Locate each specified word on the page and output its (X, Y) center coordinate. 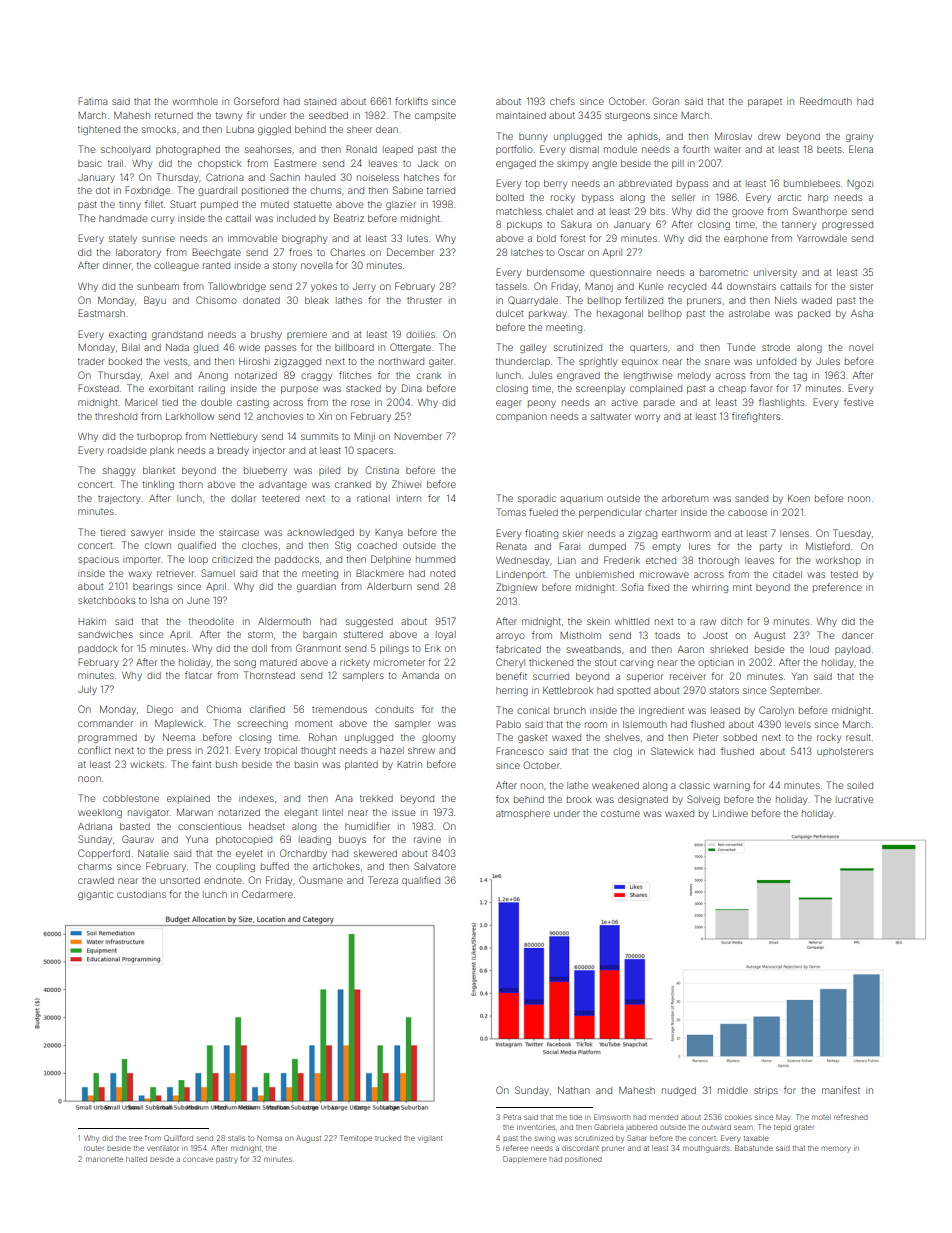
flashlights (781, 403)
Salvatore (435, 866)
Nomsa (269, 1138)
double (216, 402)
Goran (665, 101)
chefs (562, 101)
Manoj (599, 287)
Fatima (93, 101)
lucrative (854, 799)
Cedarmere (267, 894)
